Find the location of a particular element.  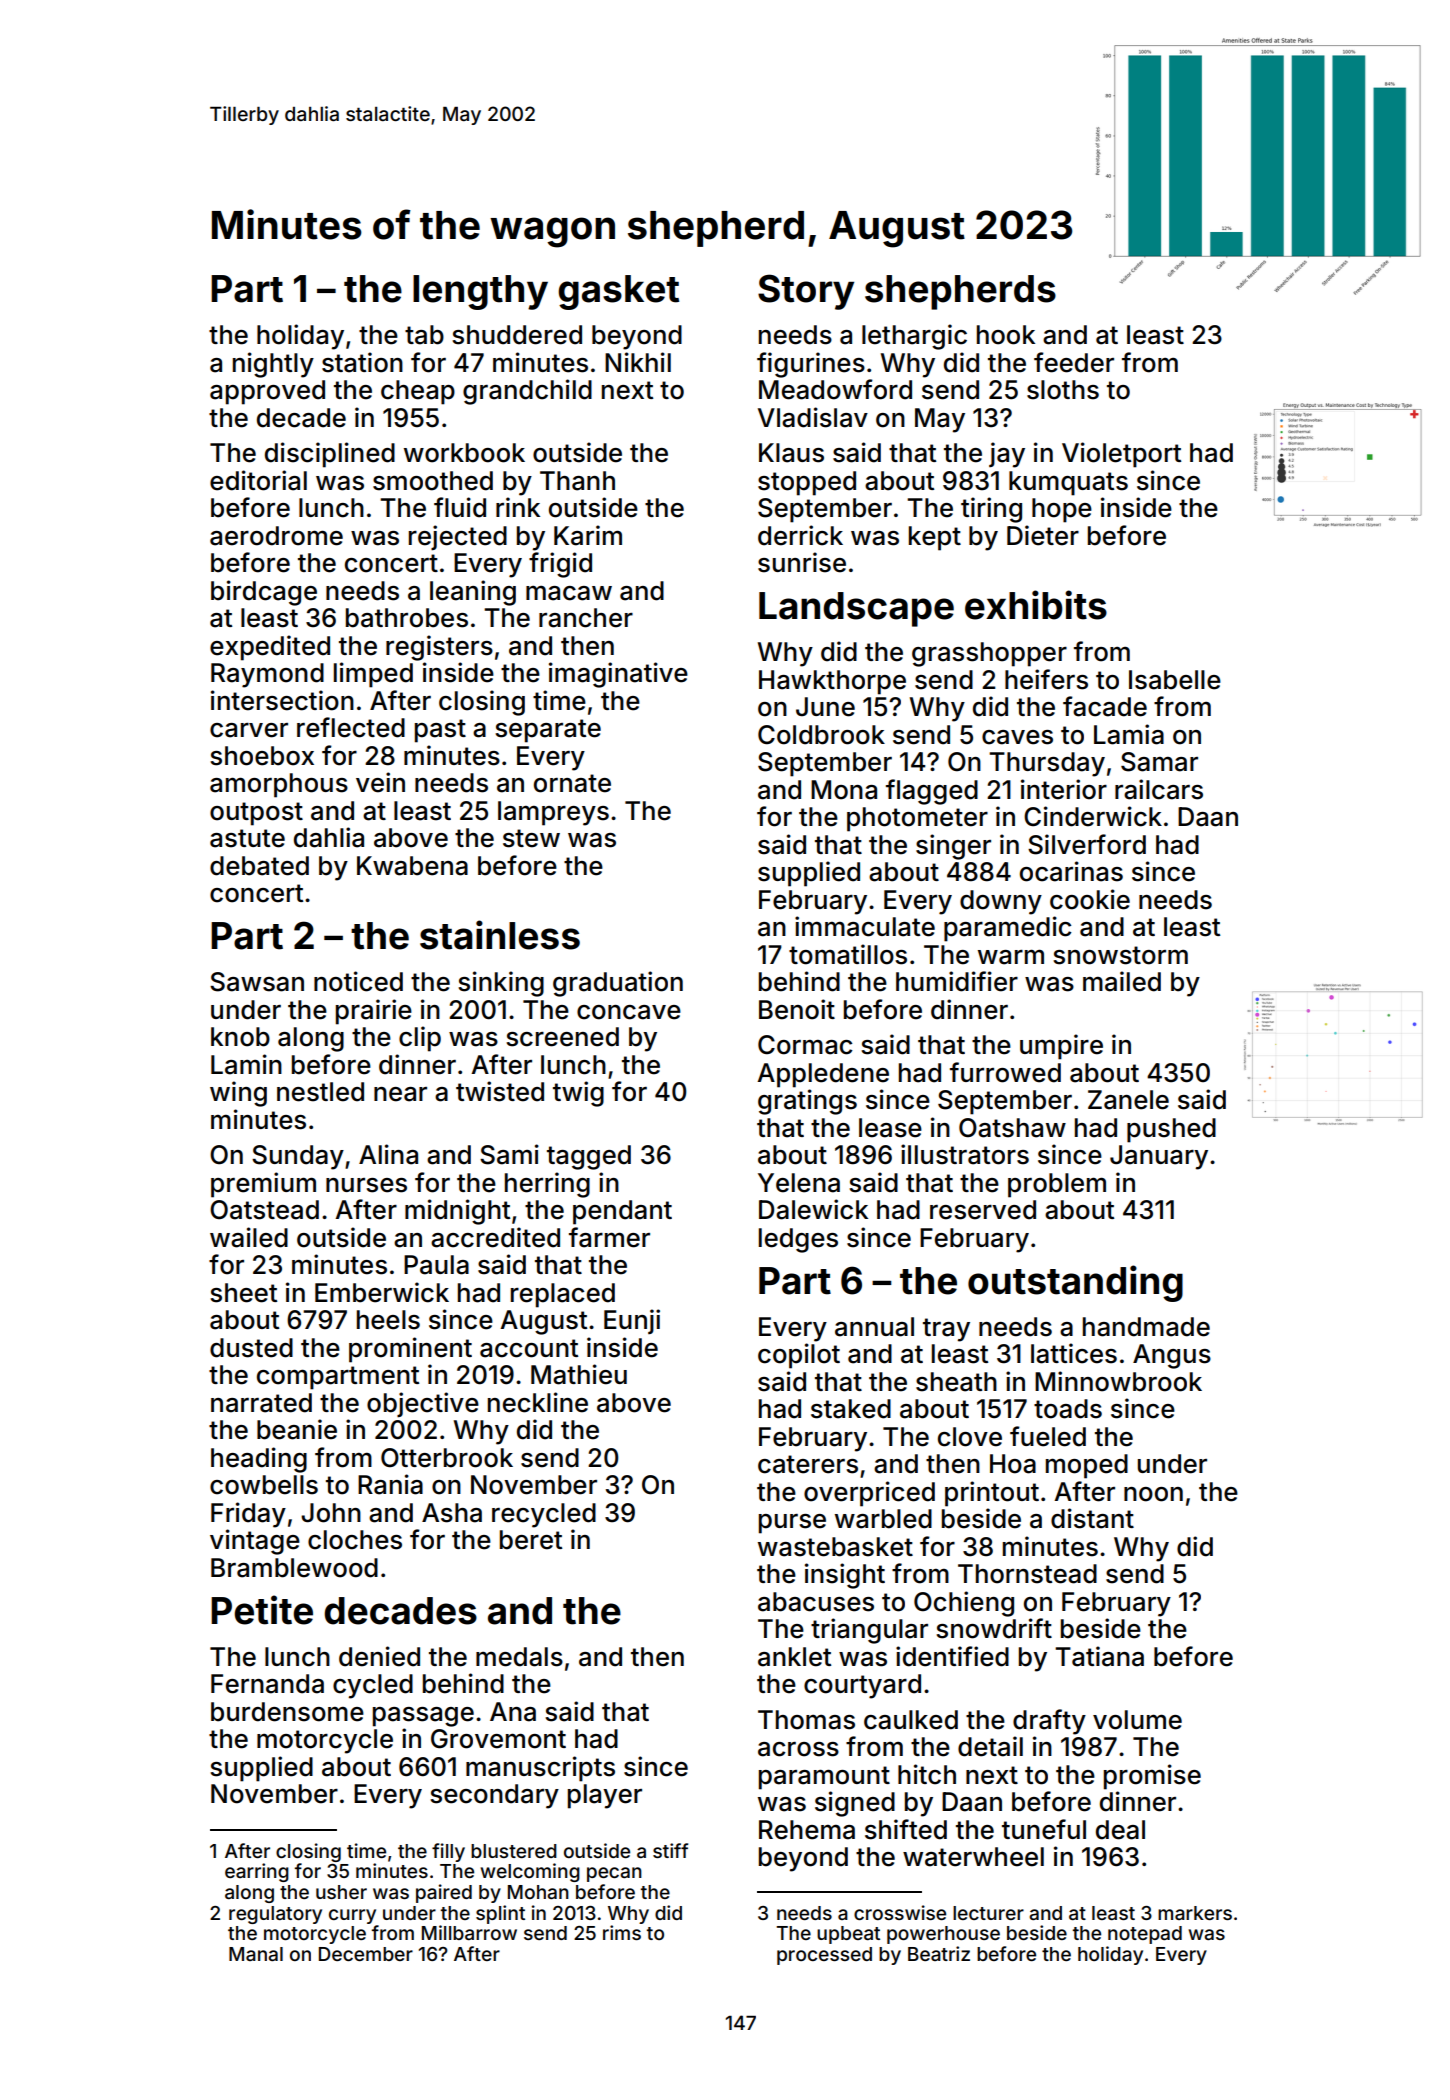

beanie is located at coordinates (297, 1429).
